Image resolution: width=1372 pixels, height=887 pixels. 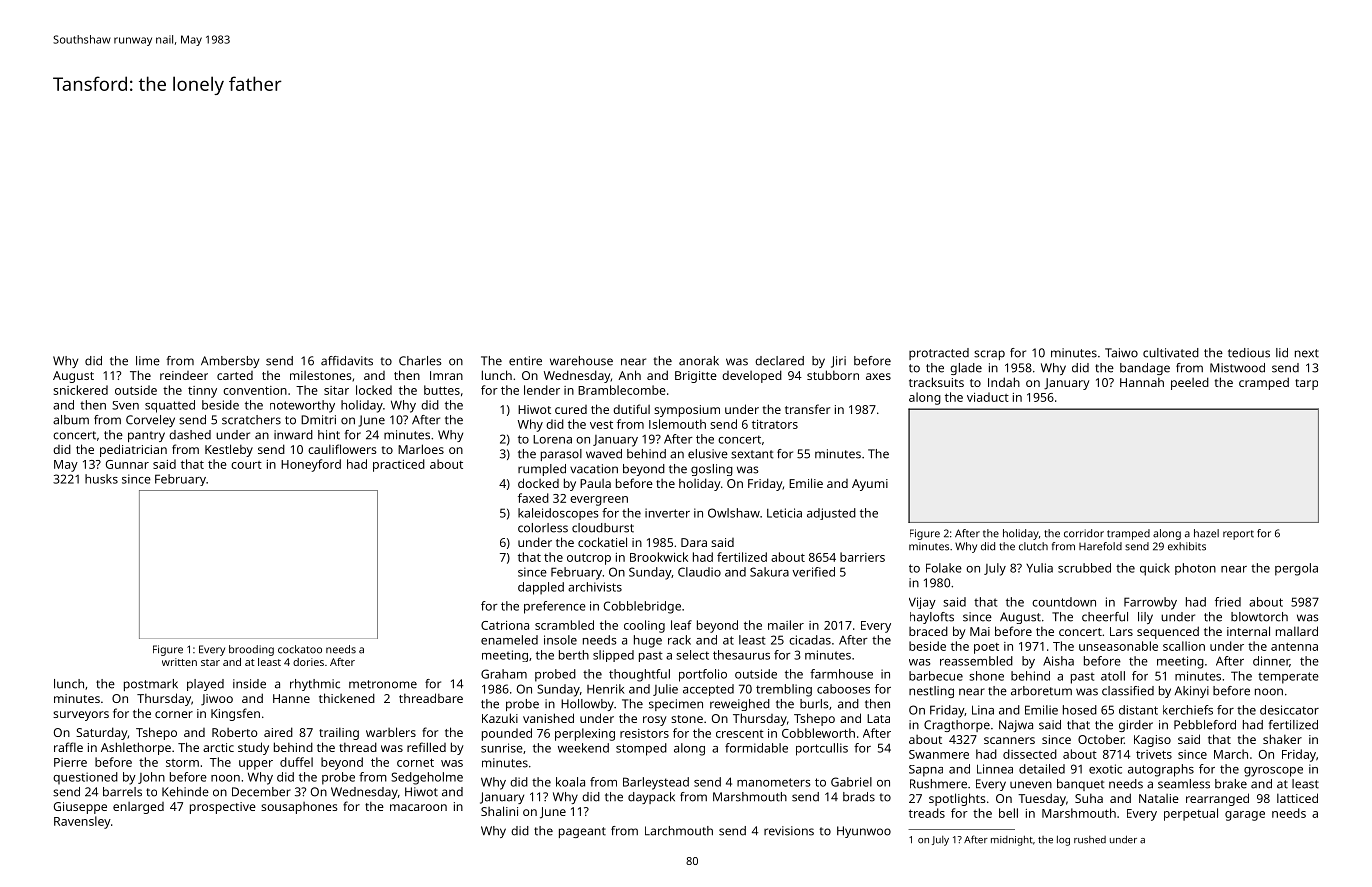 What do you see at coordinates (639, 675) in the screenshot?
I see `thoughtful` at bounding box center [639, 675].
